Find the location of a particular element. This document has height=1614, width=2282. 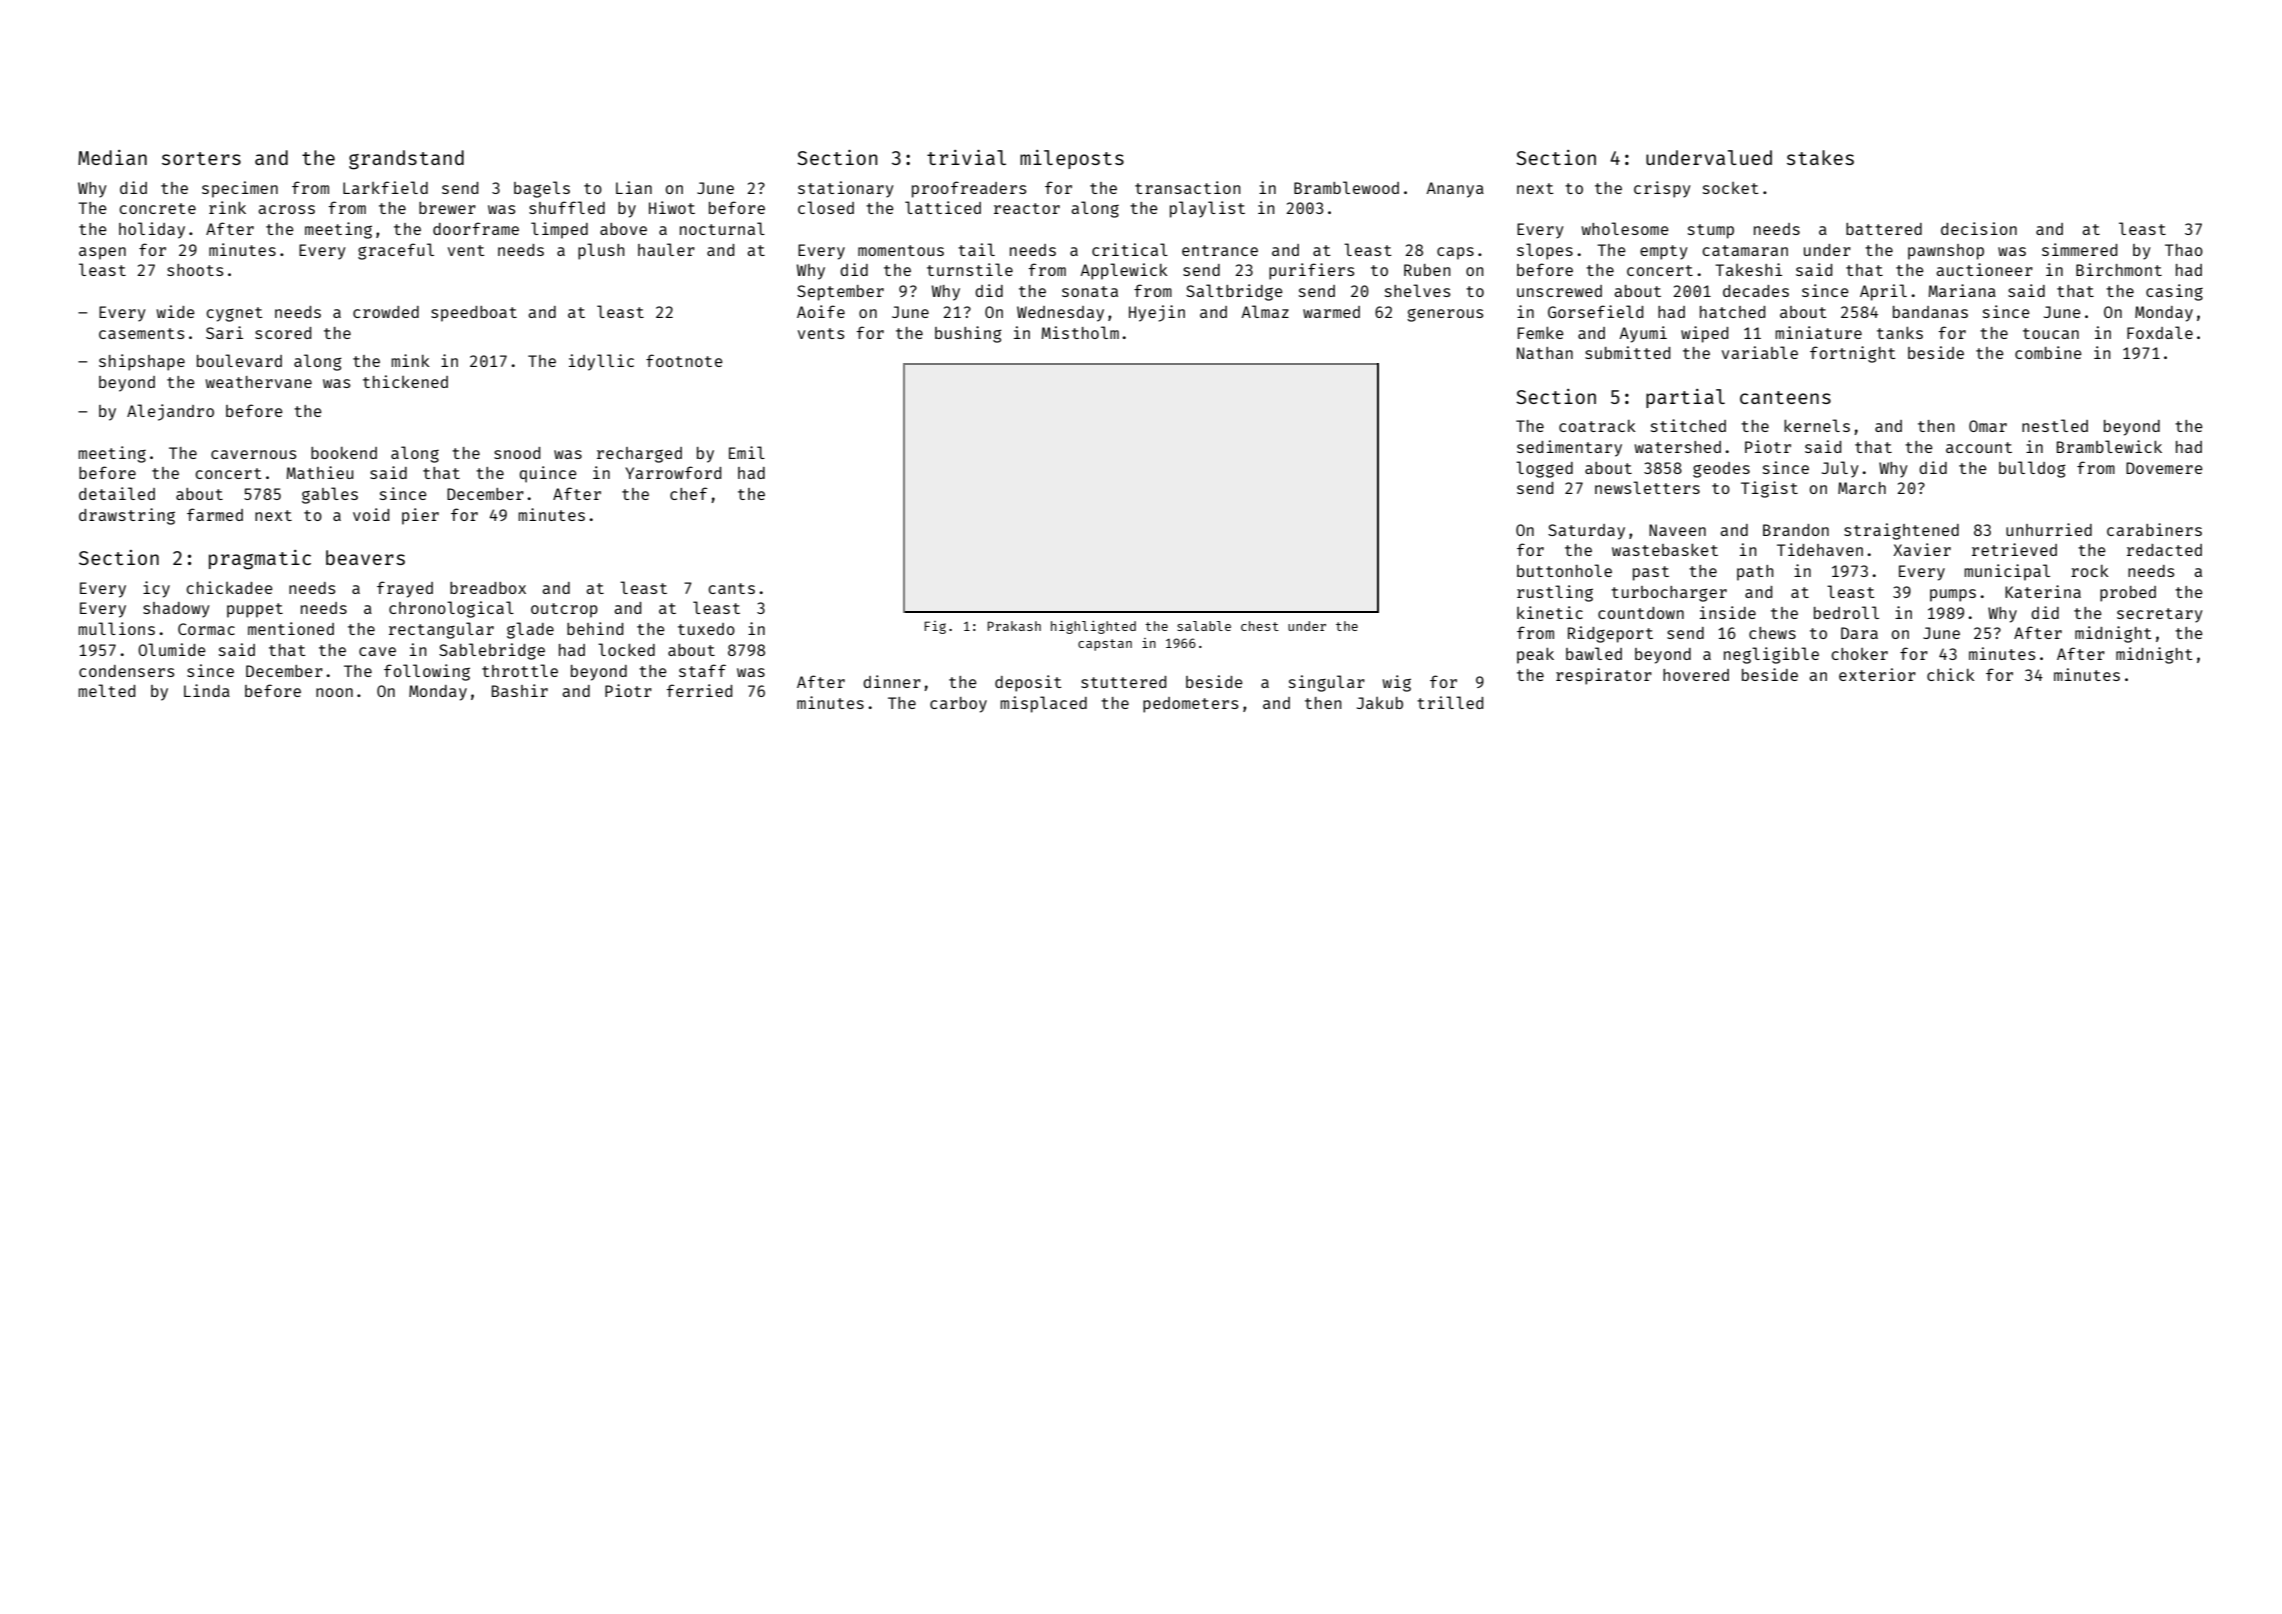

noon is located at coordinates (334, 692).
